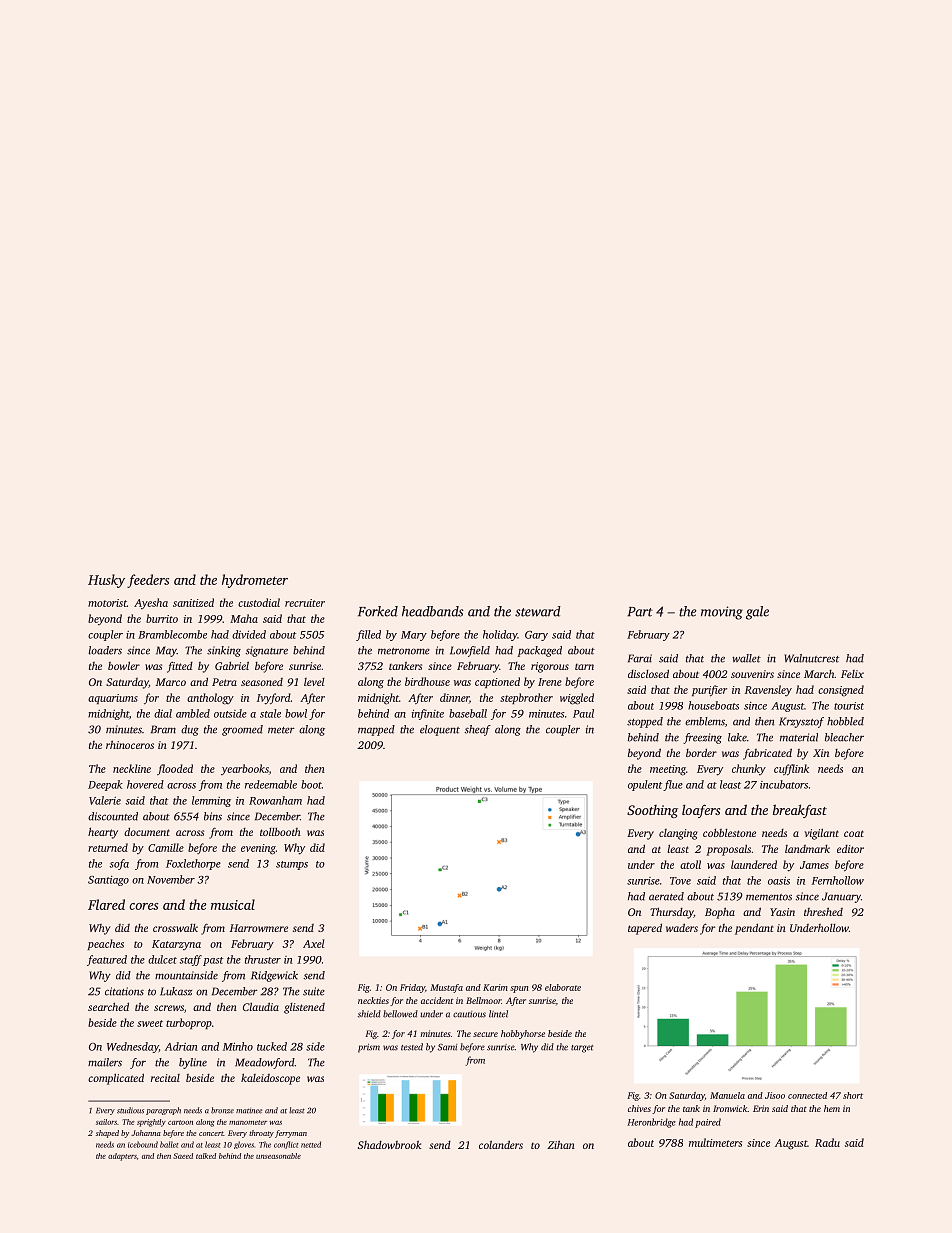 The height and width of the screenshot is (1233, 952). Describe the element at coordinates (122, 1157) in the screenshot. I see `adapters` at that location.
